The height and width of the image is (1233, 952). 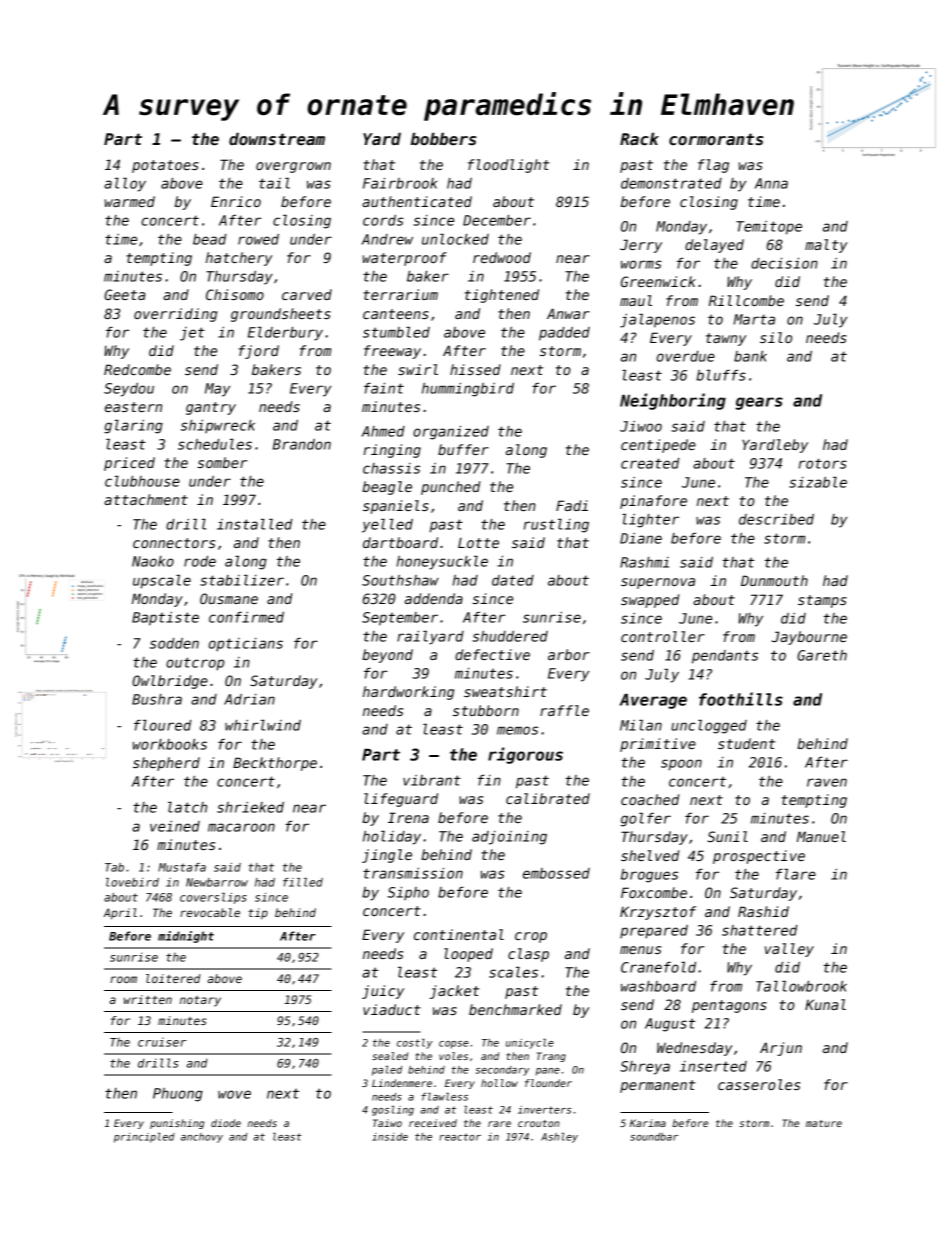 I want to click on described, so click(x=776, y=519).
